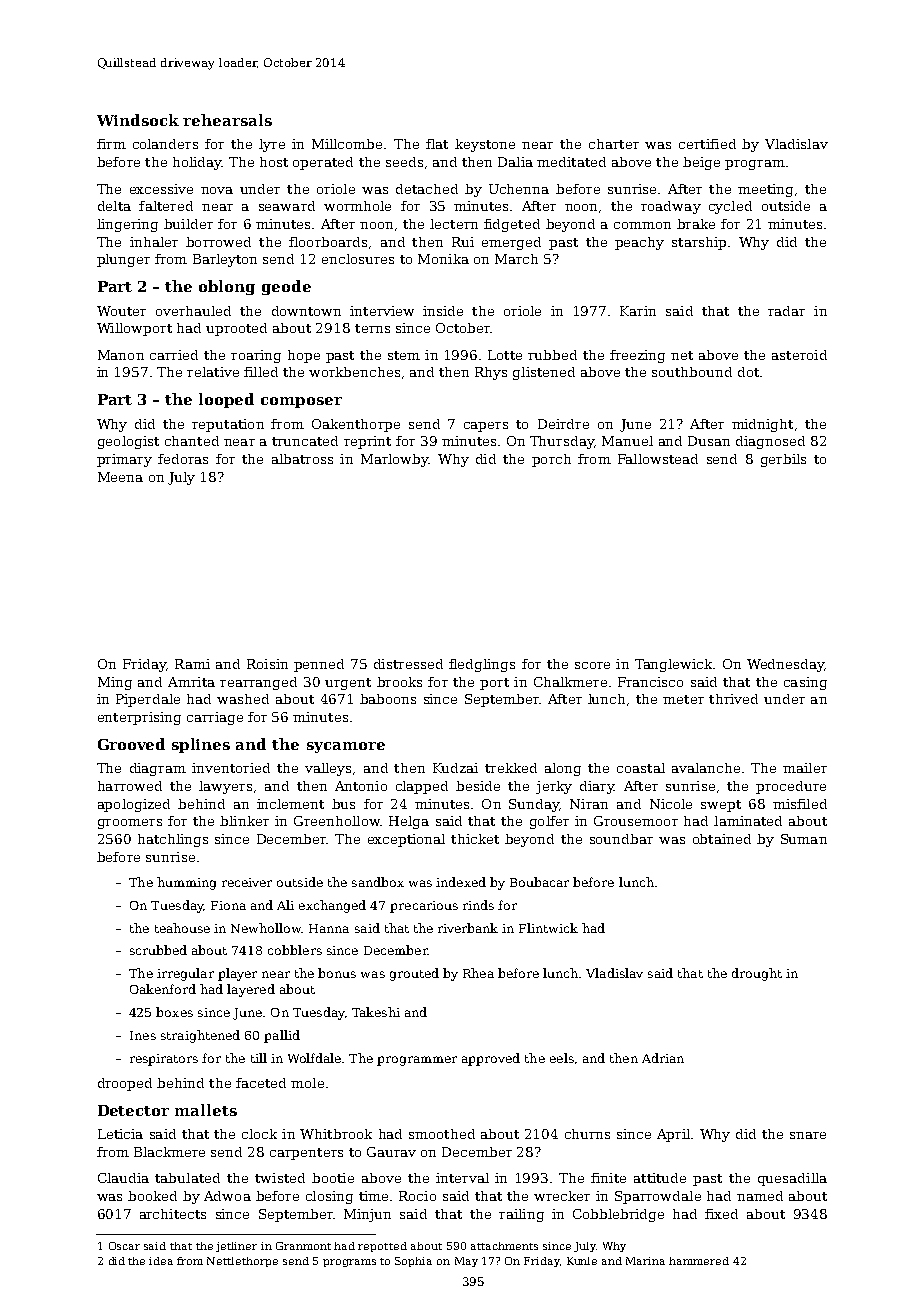 Image resolution: width=924 pixels, height=1308 pixels. Describe the element at coordinates (478, 973) in the screenshot. I see `Rhea` at that location.
